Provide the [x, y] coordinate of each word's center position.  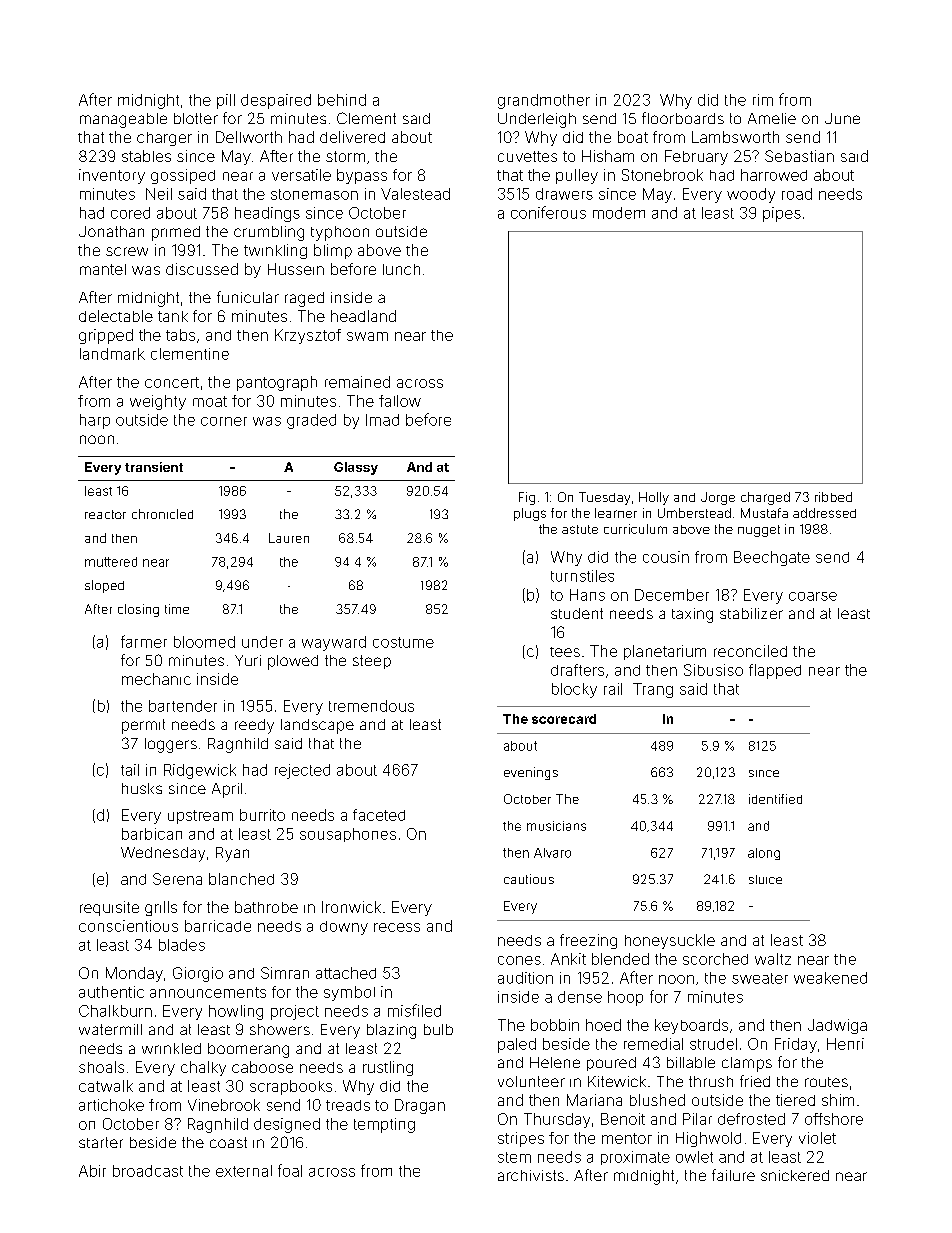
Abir [92, 1171]
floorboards [683, 118]
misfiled [414, 1010]
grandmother [544, 101]
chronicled [162, 514]
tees [565, 652]
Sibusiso [713, 670]
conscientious [128, 926]
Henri [845, 1044]
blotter [196, 118]
